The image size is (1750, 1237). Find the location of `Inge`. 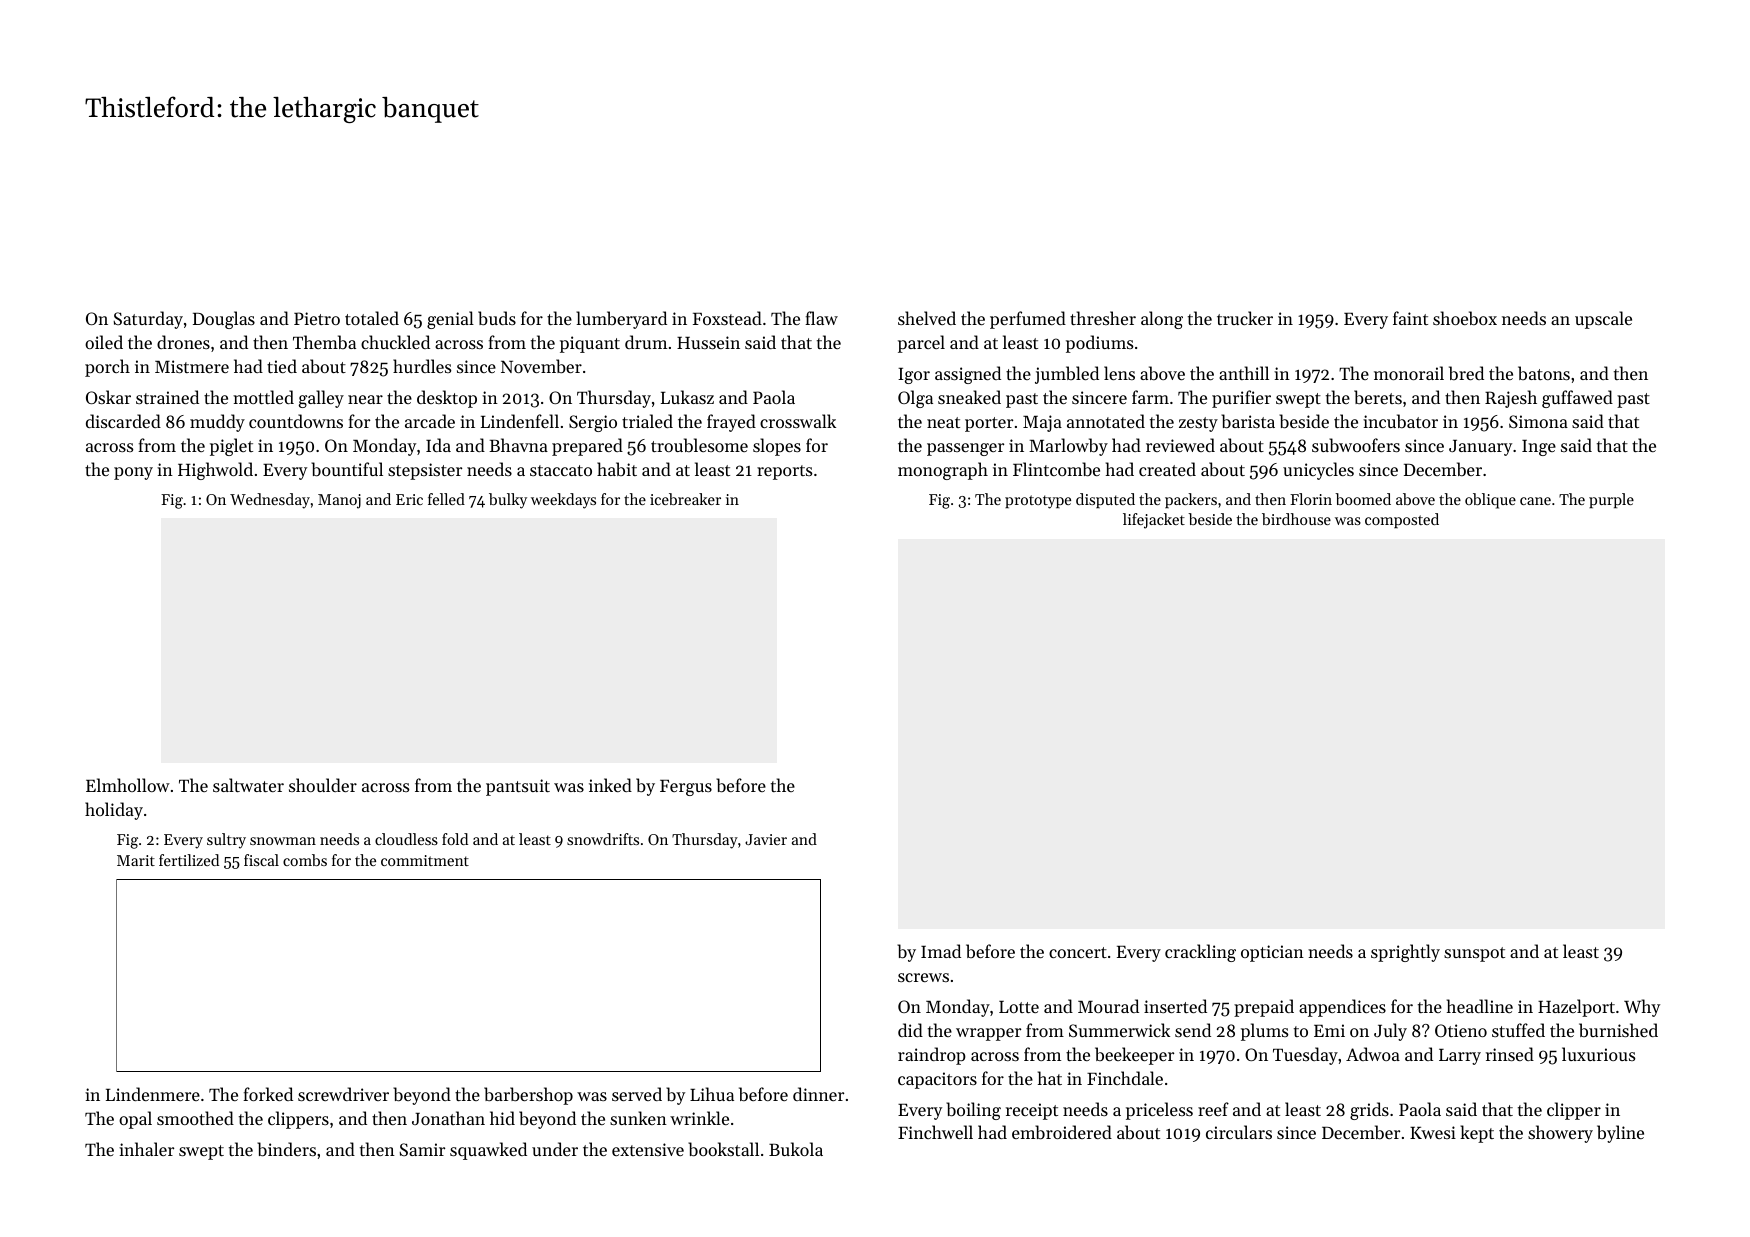

Inge is located at coordinates (1539, 448).
